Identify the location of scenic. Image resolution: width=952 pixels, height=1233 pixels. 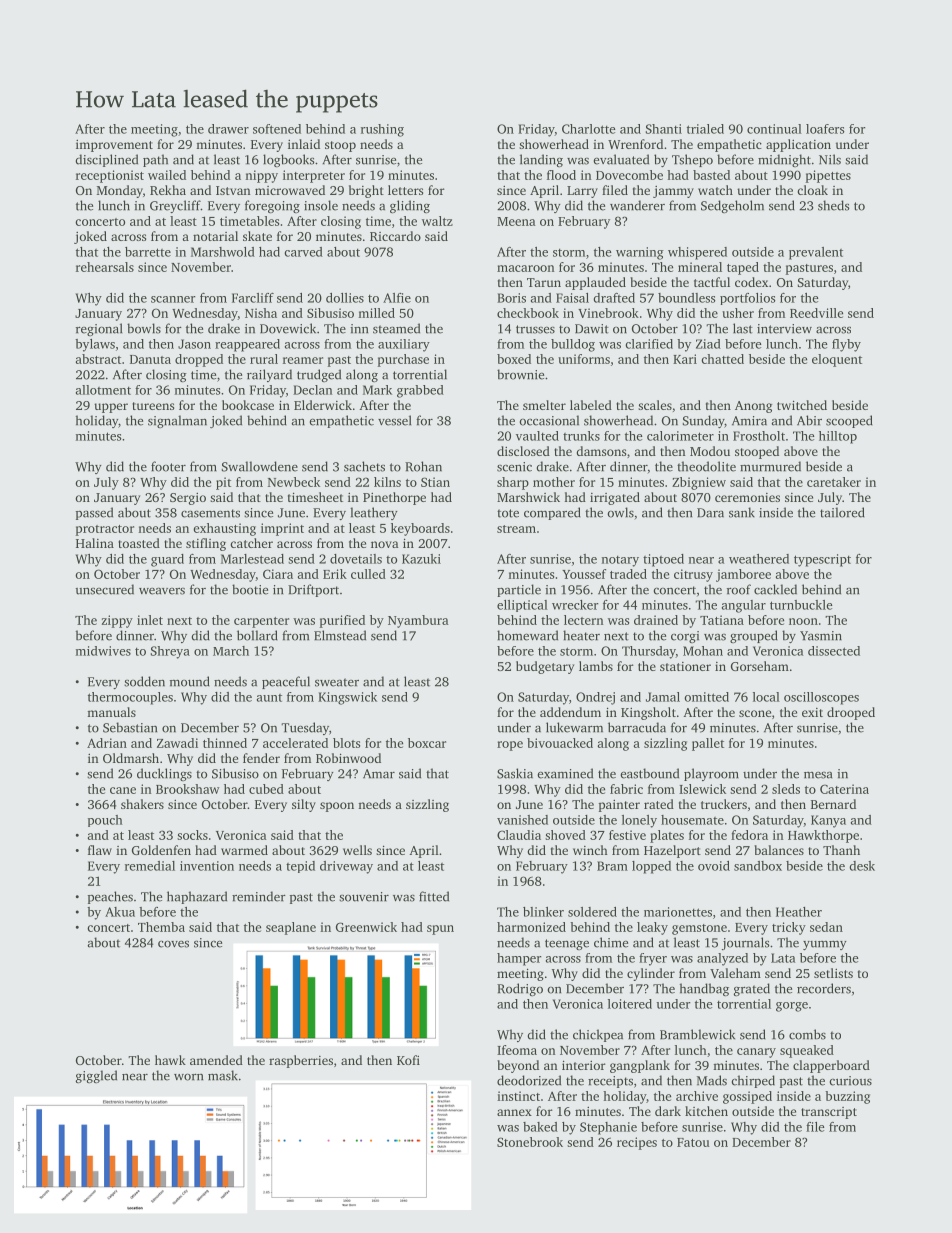
(514, 467).
